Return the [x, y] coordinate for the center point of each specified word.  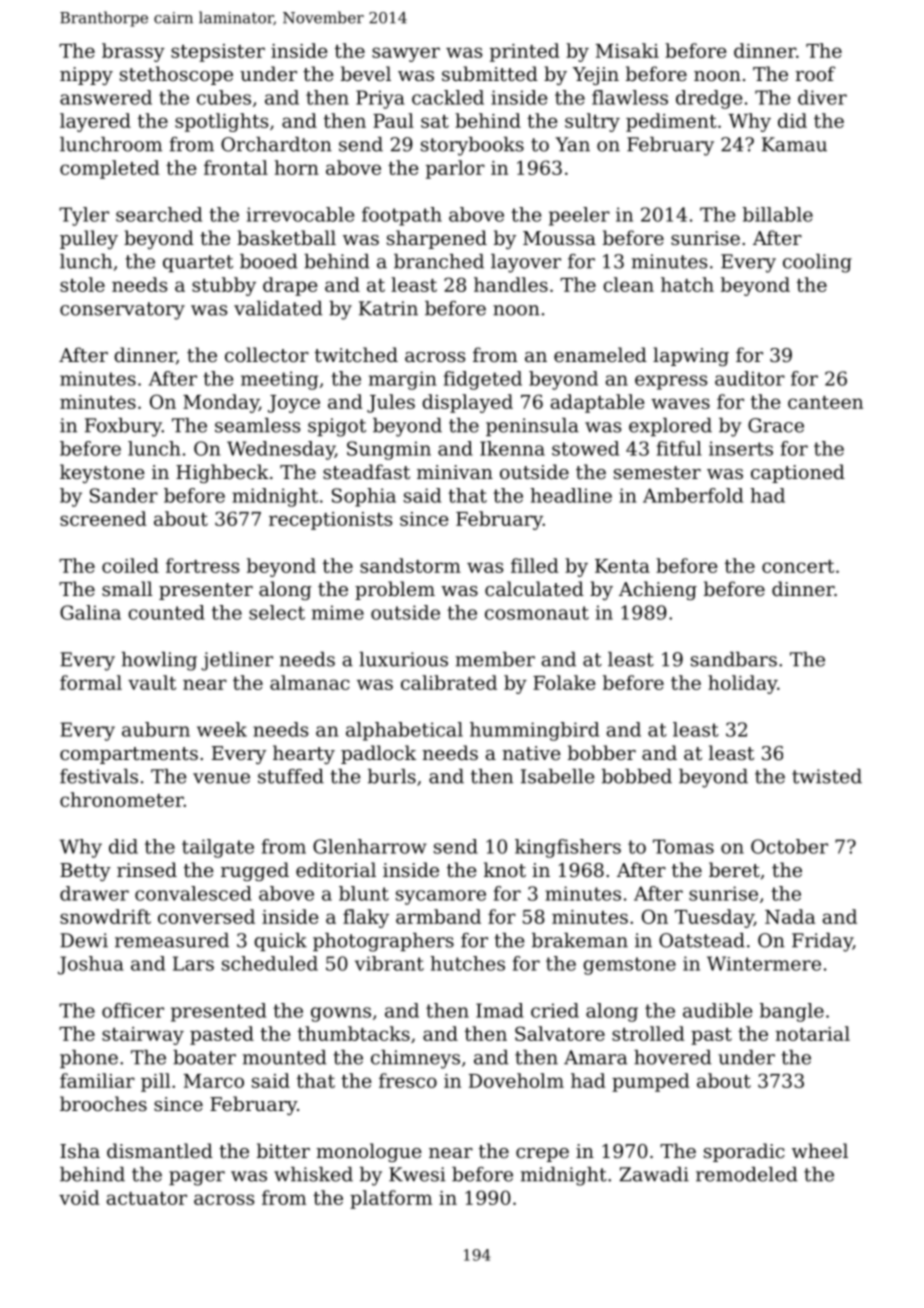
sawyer [406, 54]
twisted [827, 776]
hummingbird [534, 731]
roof [815, 73]
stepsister [218, 53]
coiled [130, 565]
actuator [146, 1198]
